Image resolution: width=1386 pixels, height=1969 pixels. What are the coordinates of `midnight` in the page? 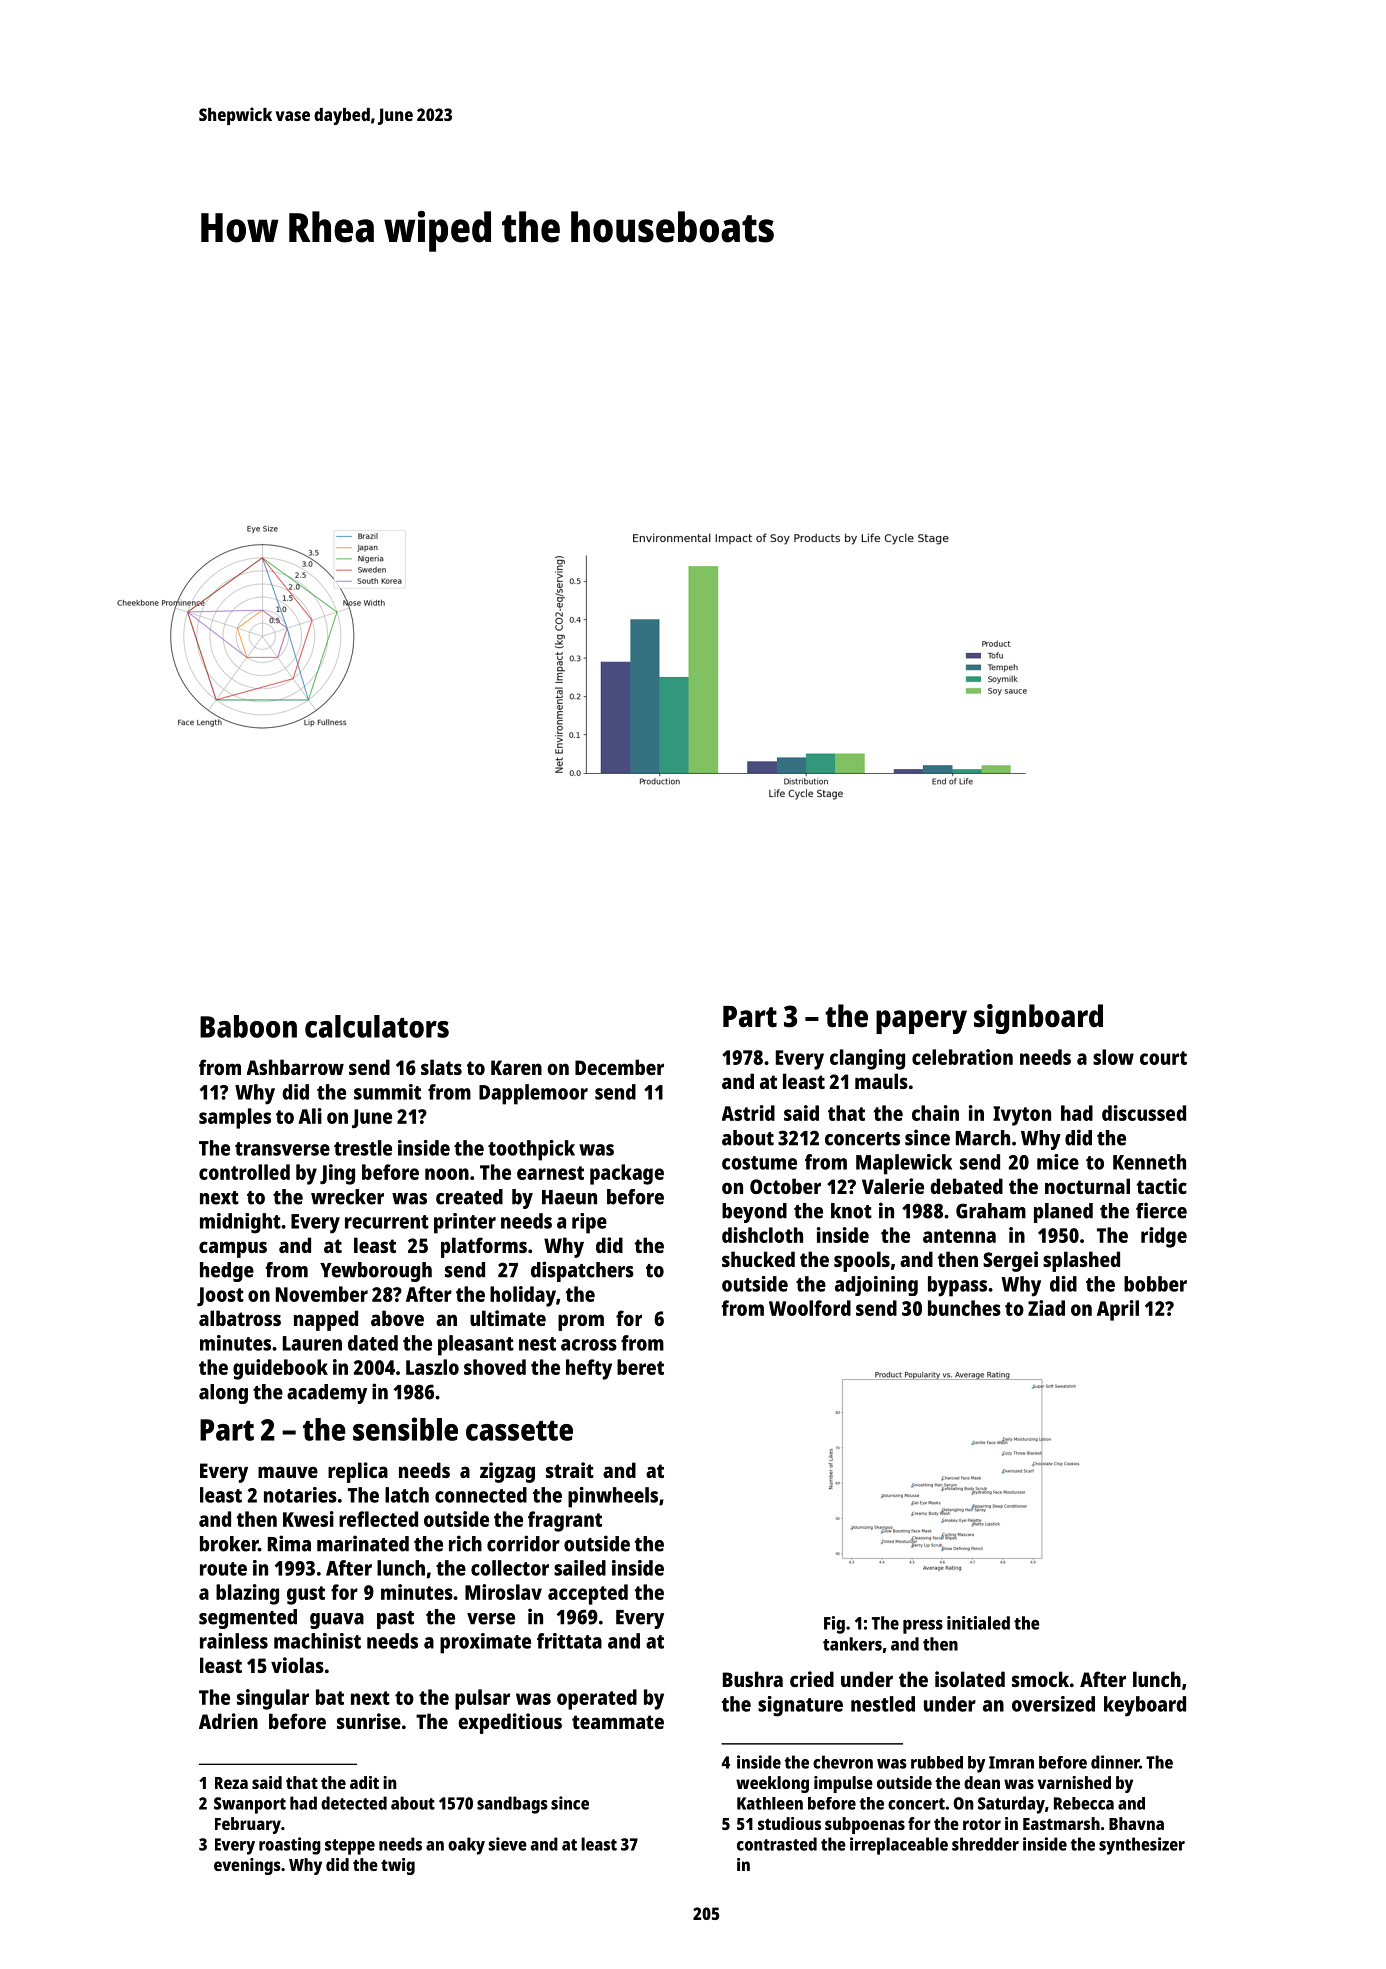 It's located at (240, 1223).
